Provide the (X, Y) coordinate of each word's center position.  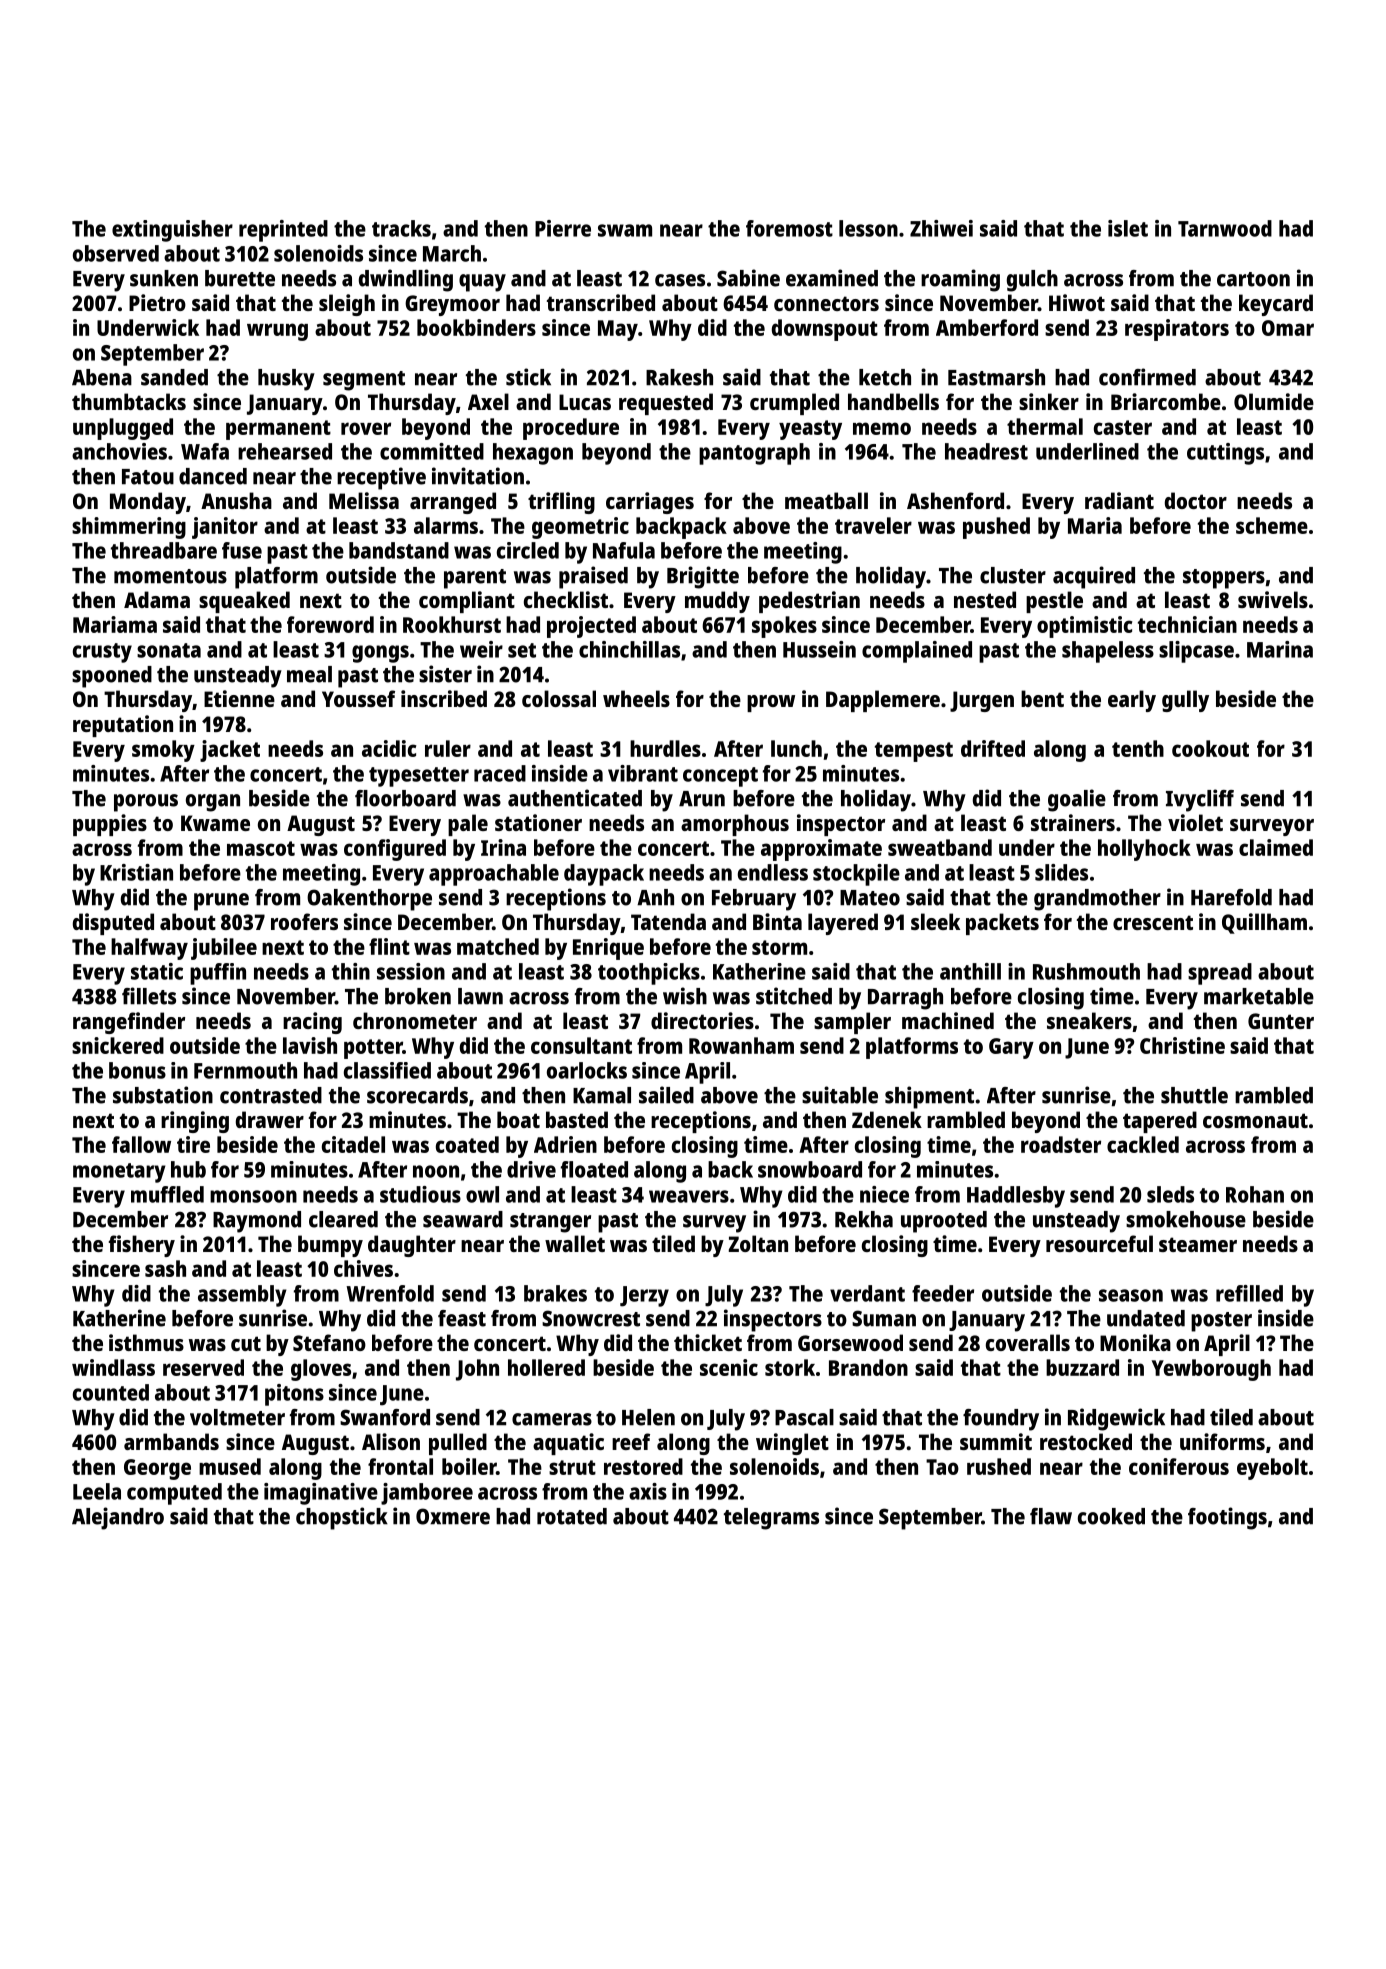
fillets (149, 996)
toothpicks (649, 974)
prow (771, 703)
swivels (1273, 599)
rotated (572, 1516)
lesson (868, 228)
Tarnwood (1225, 228)
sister (445, 674)
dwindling (406, 280)
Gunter (1281, 1021)
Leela (97, 1491)
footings (1227, 1518)
